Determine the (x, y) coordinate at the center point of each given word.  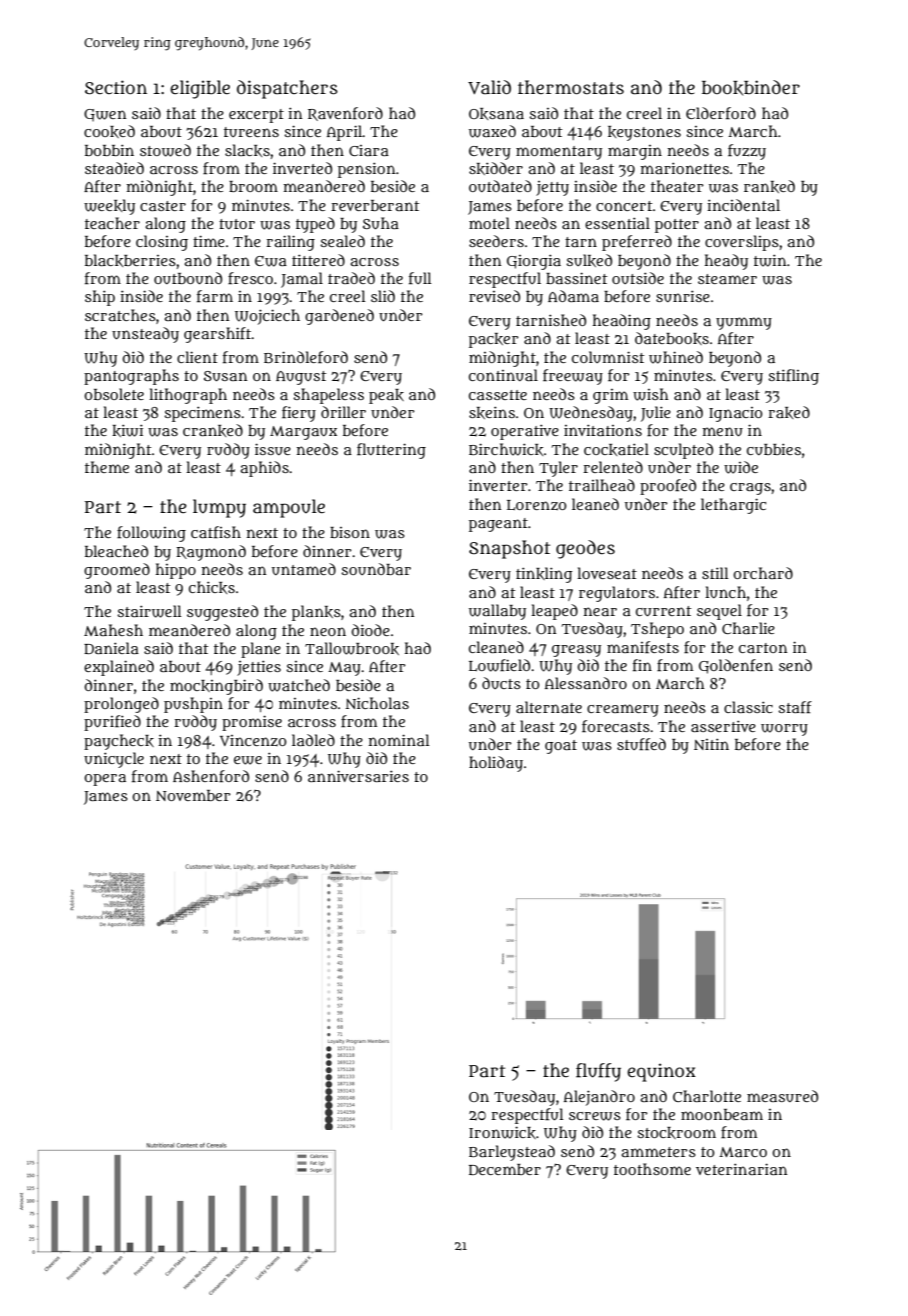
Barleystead (512, 1153)
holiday (496, 764)
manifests (643, 647)
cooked (109, 131)
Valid (489, 87)
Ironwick (502, 1132)
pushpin (193, 705)
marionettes (684, 168)
